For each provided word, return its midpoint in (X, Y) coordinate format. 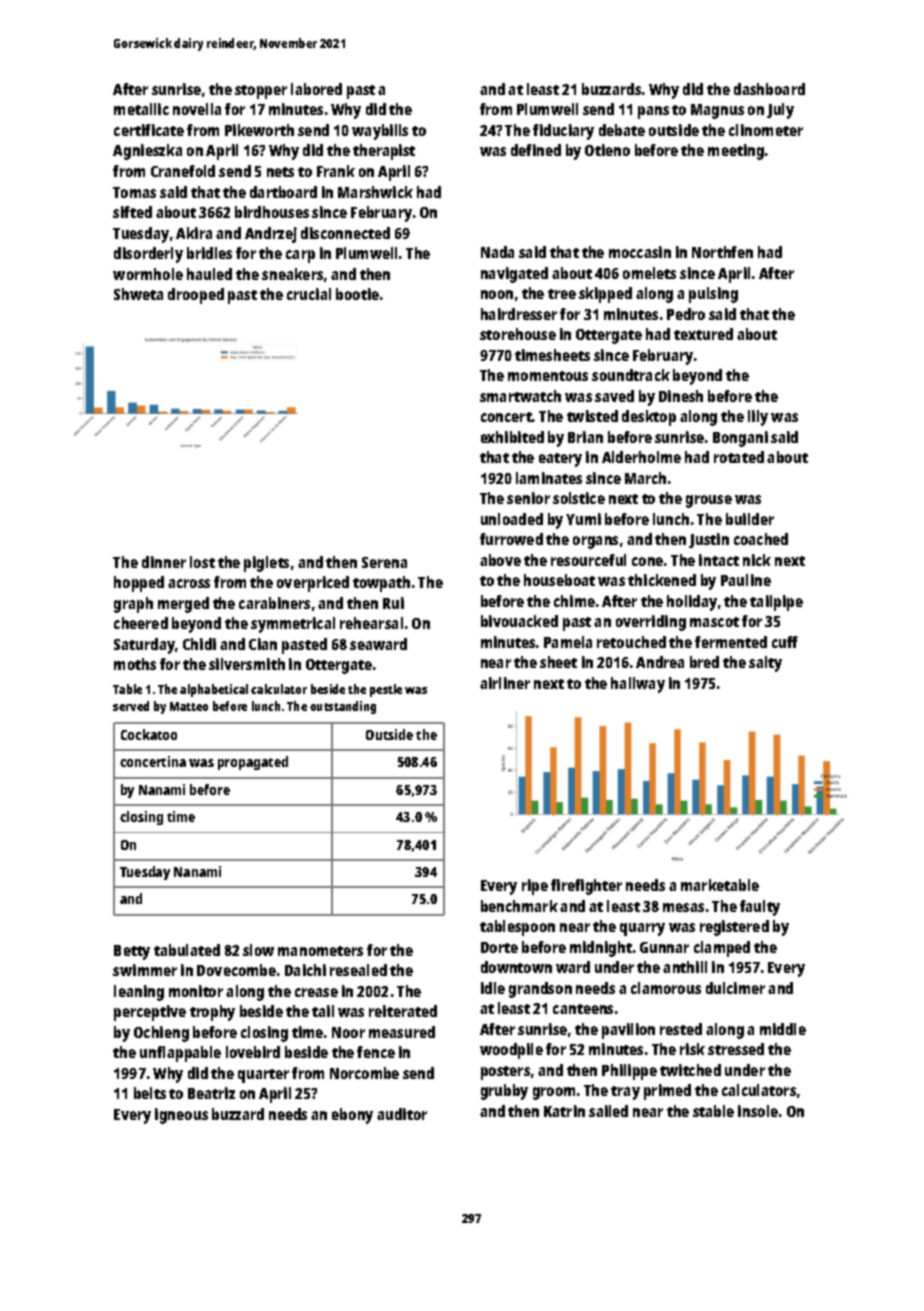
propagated (253, 763)
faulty (760, 908)
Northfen (722, 252)
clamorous (666, 988)
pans (653, 112)
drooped (196, 296)
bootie (357, 294)
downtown (516, 967)
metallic (141, 109)
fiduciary (563, 132)
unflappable (180, 1054)
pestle (386, 690)
